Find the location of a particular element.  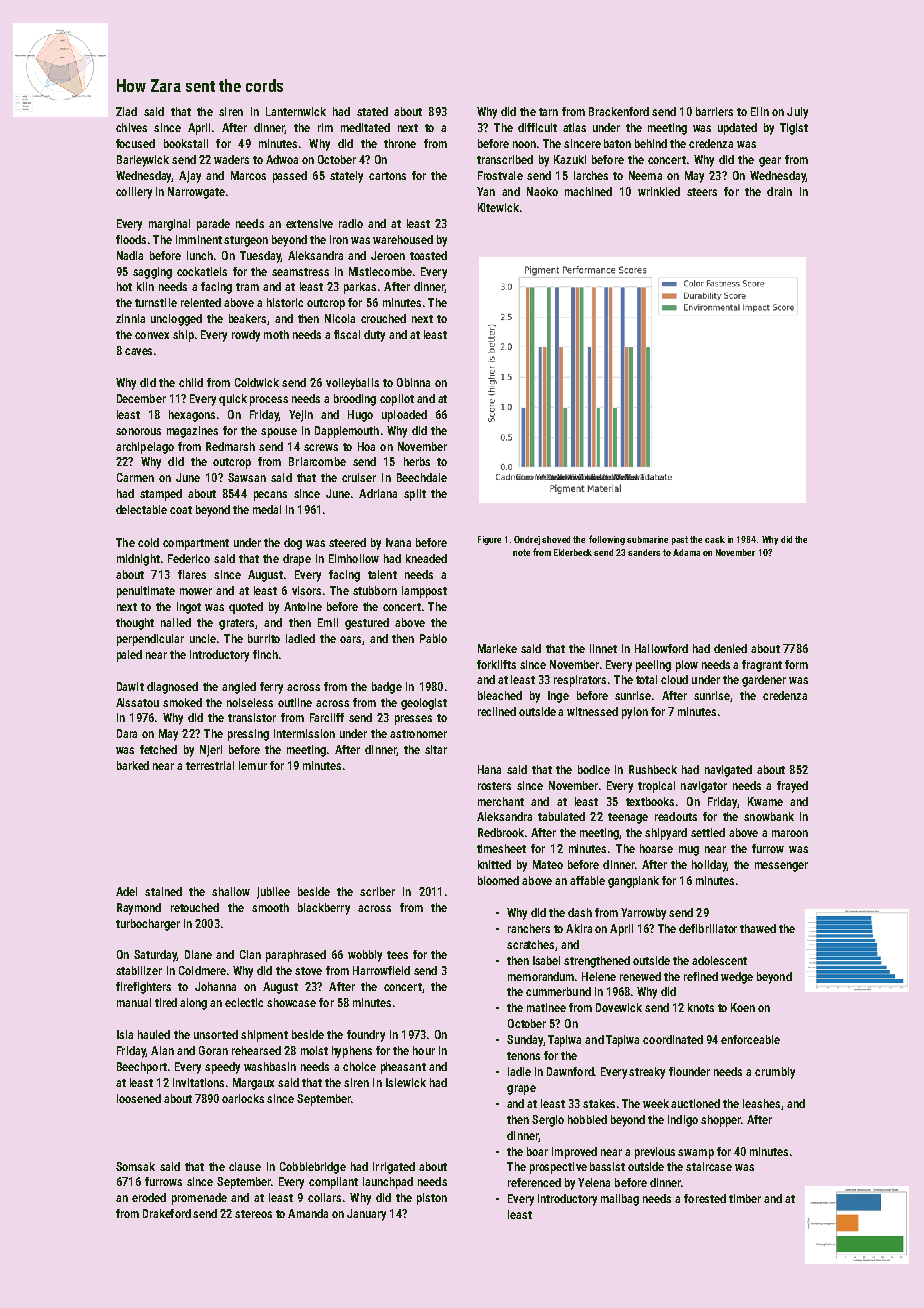

Ziad is located at coordinates (126, 111).
